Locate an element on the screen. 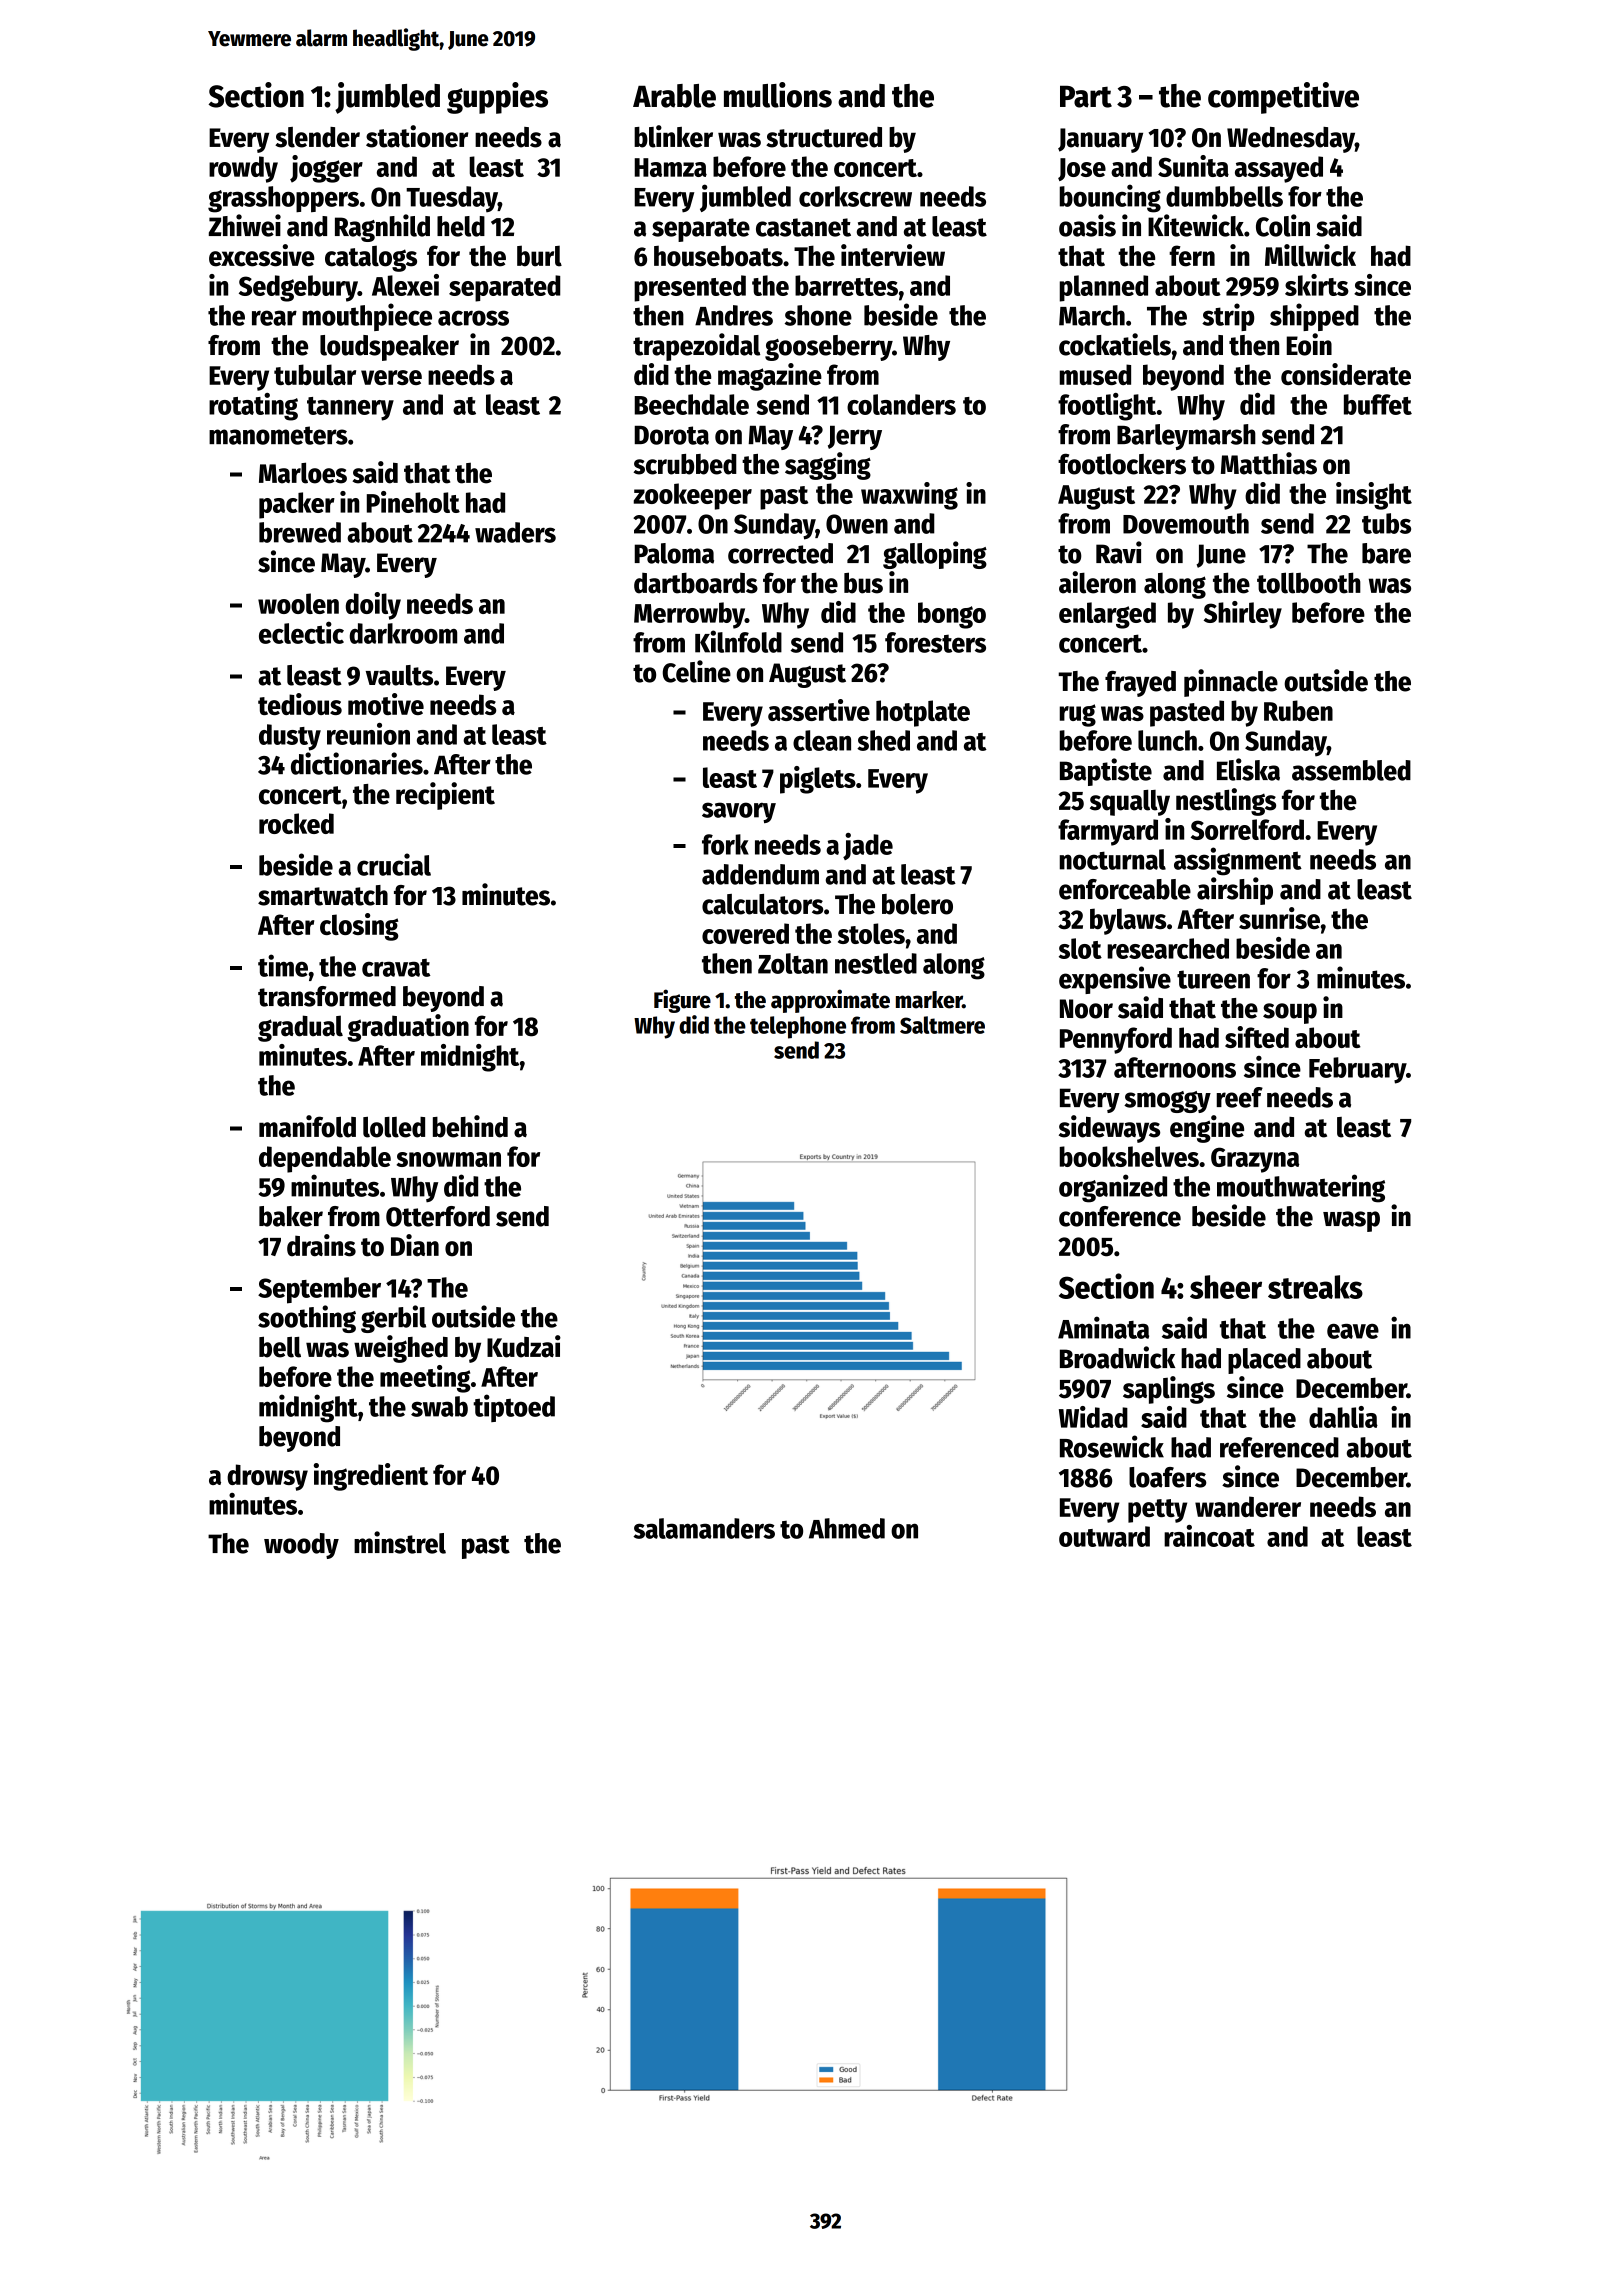 The image size is (1620, 2292). ingredient is located at coordinates (370, 1477).
